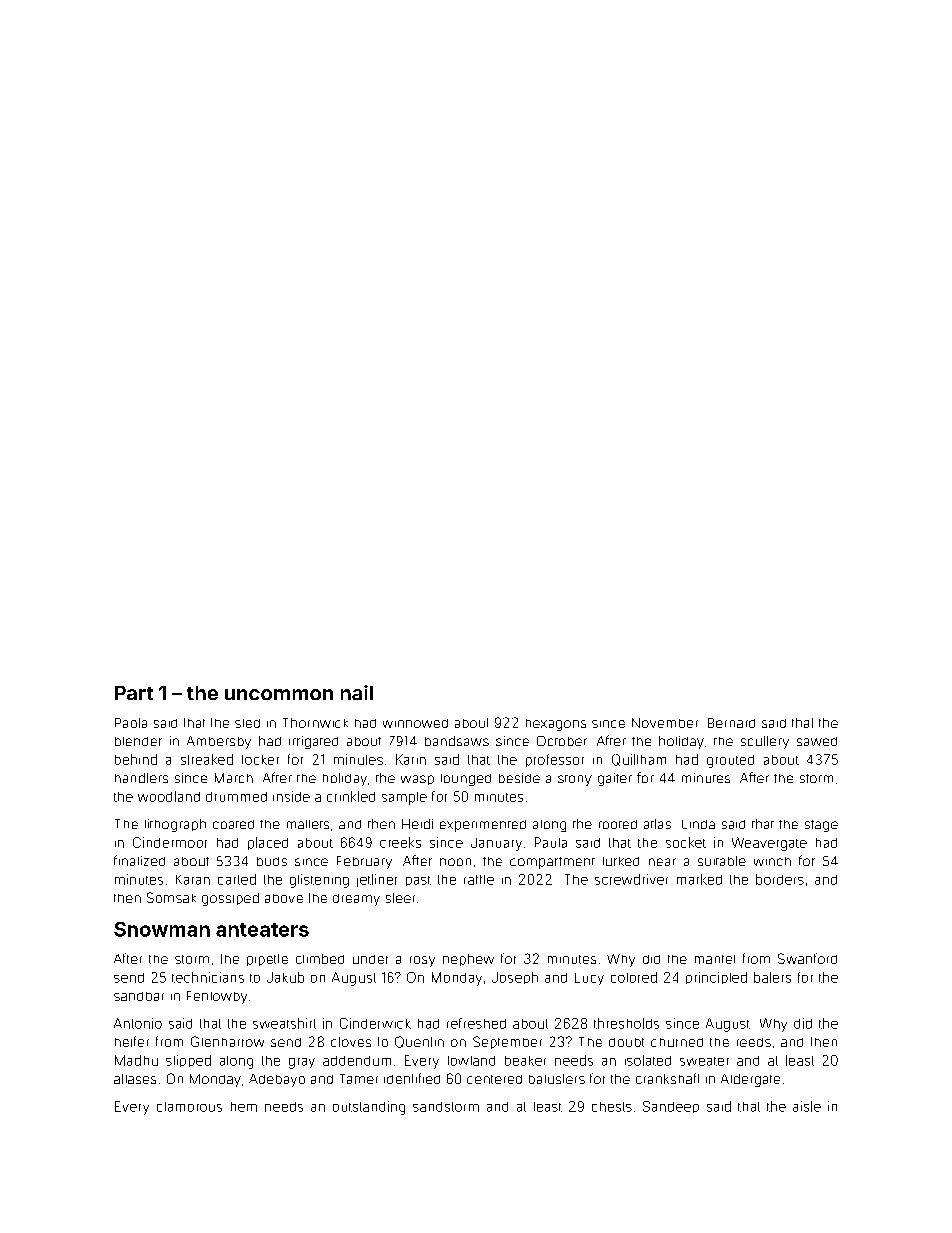  Describe the element at coordinates (267, 960) in the screenshot. I see `pipette` at that location.
